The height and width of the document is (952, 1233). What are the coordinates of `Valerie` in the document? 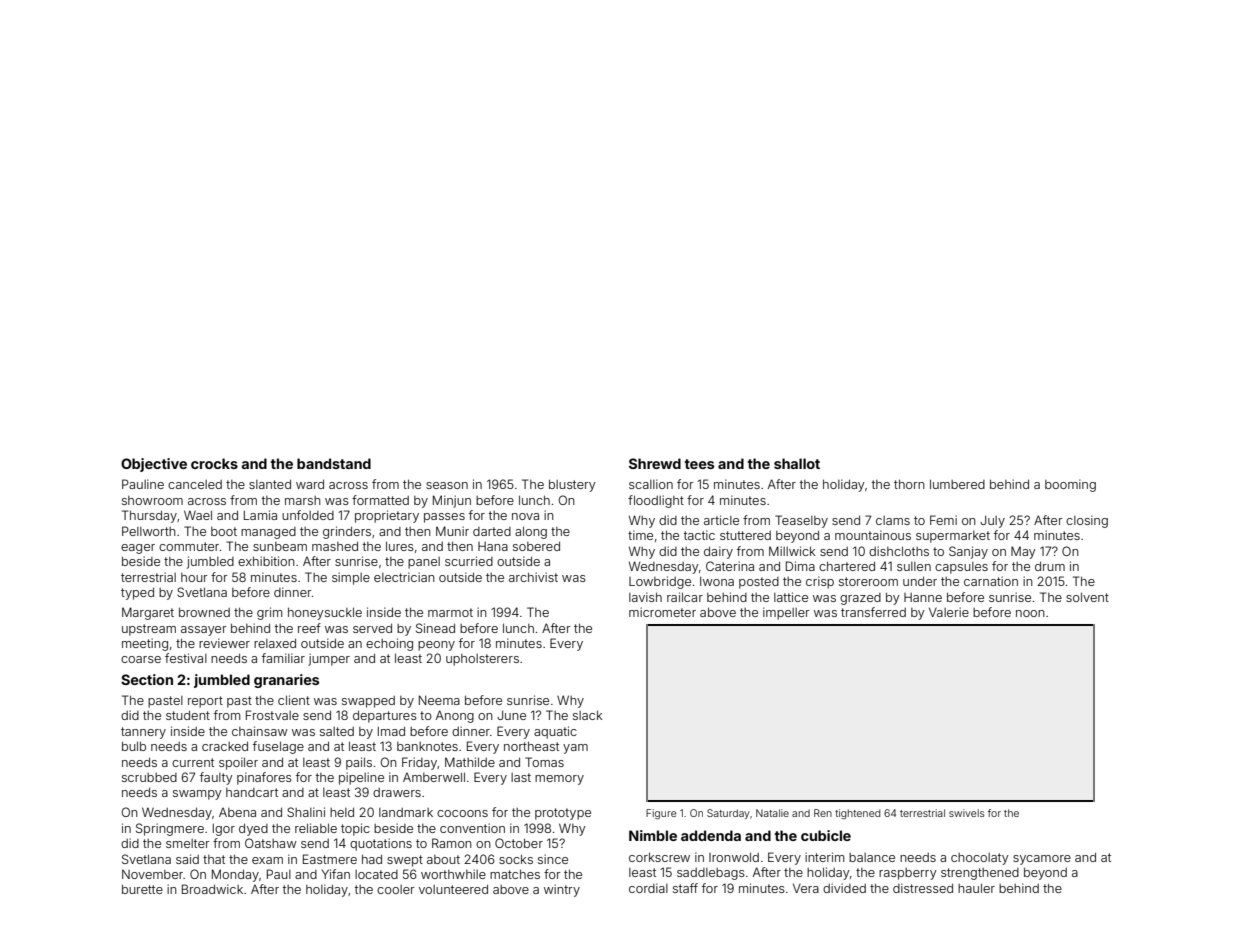 It's located at (949, 612).
